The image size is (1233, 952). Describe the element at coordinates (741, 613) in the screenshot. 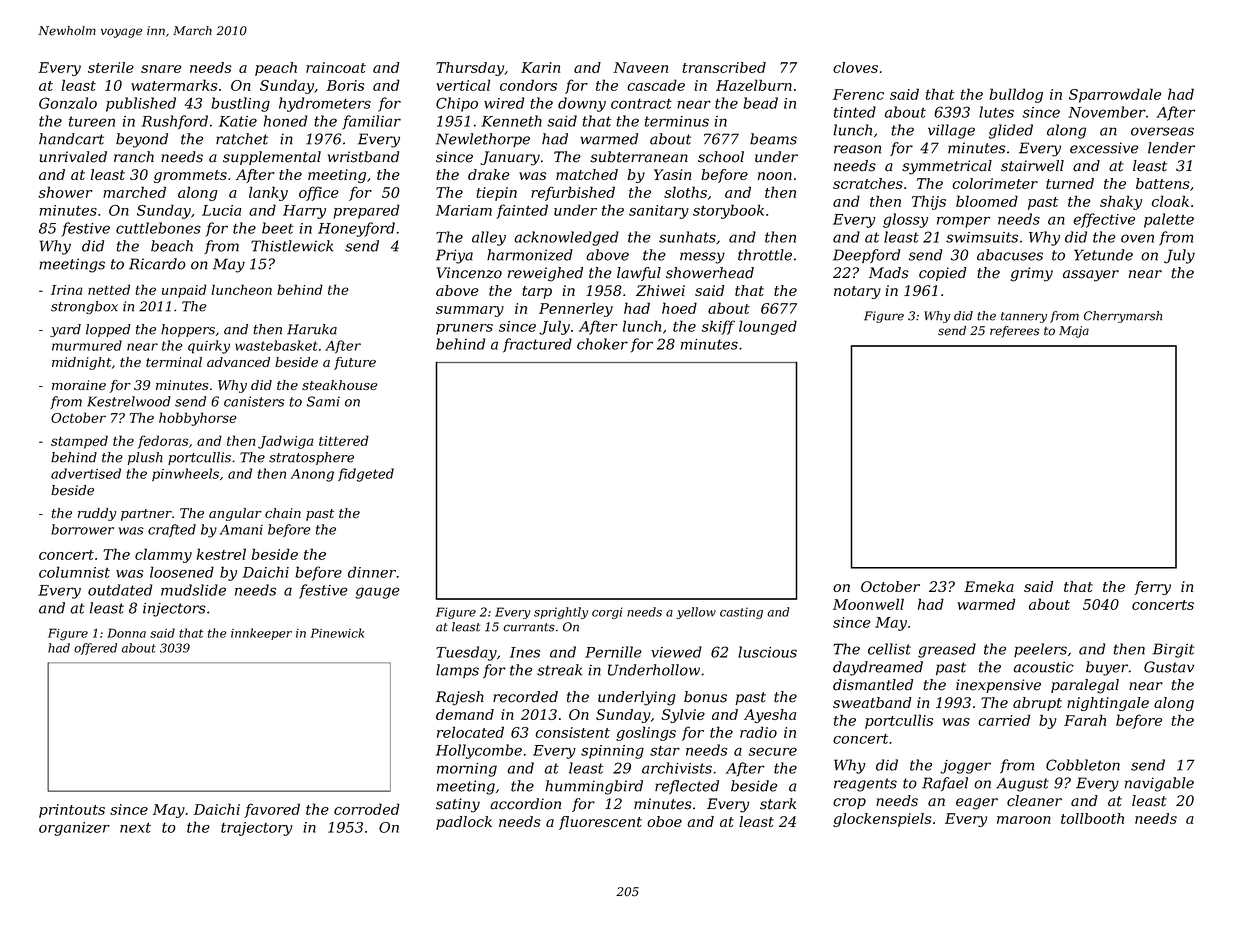

I see `casting` at that location.
